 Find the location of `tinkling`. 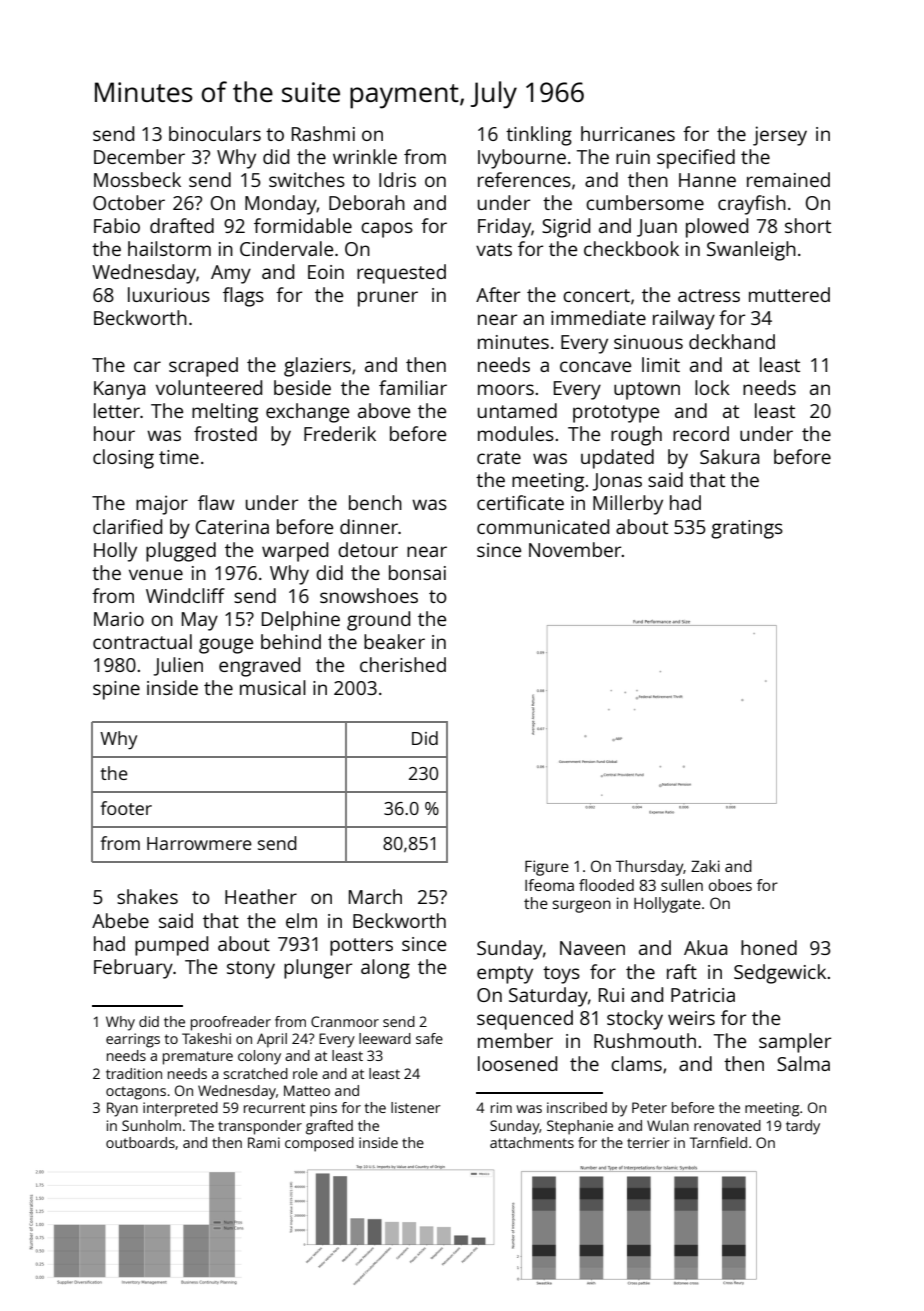

tinkling is located at coordinates (539, 136).
